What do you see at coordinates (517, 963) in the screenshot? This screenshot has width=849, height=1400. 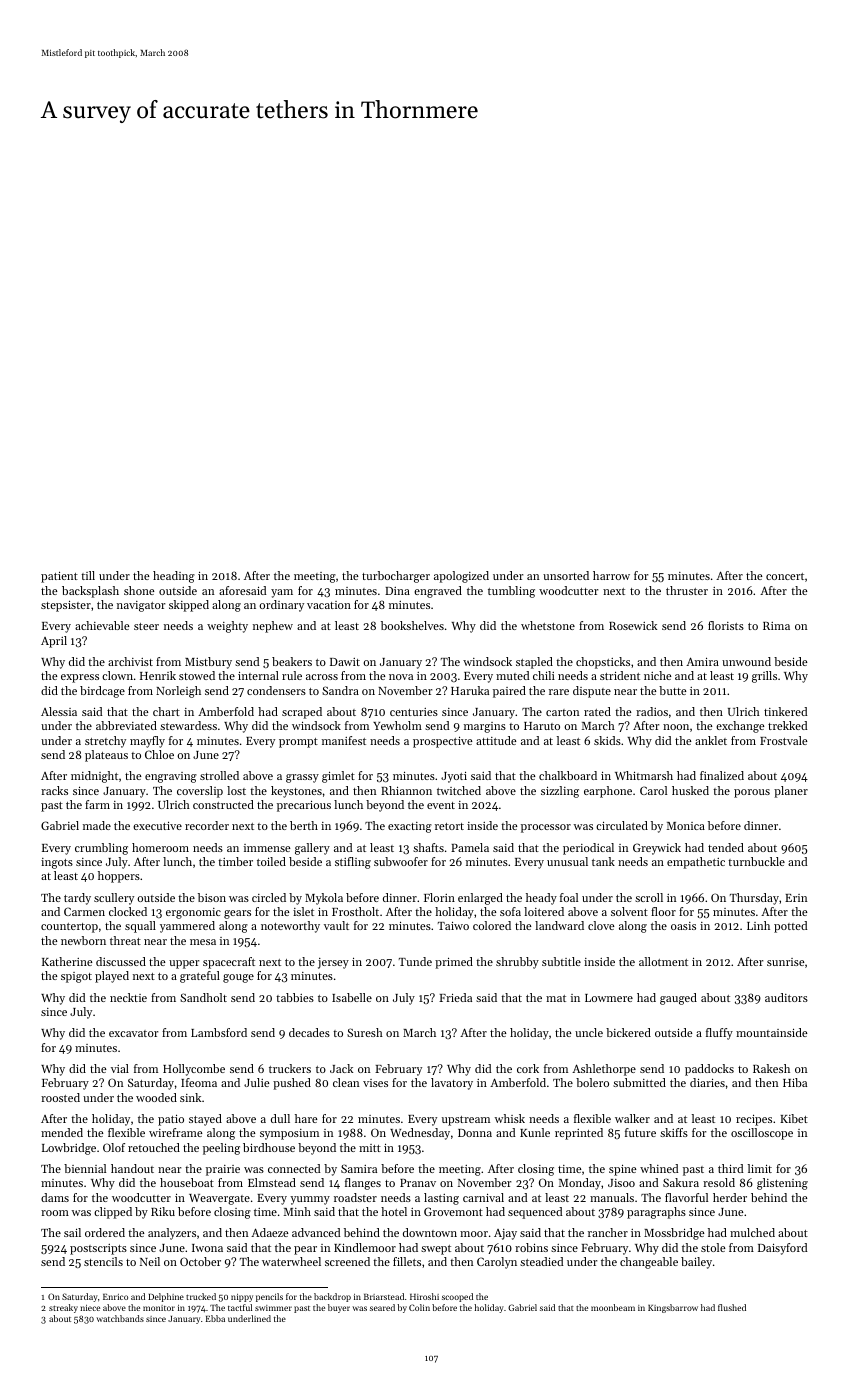 I see `shrubby` at bounding box center [517, 963].
